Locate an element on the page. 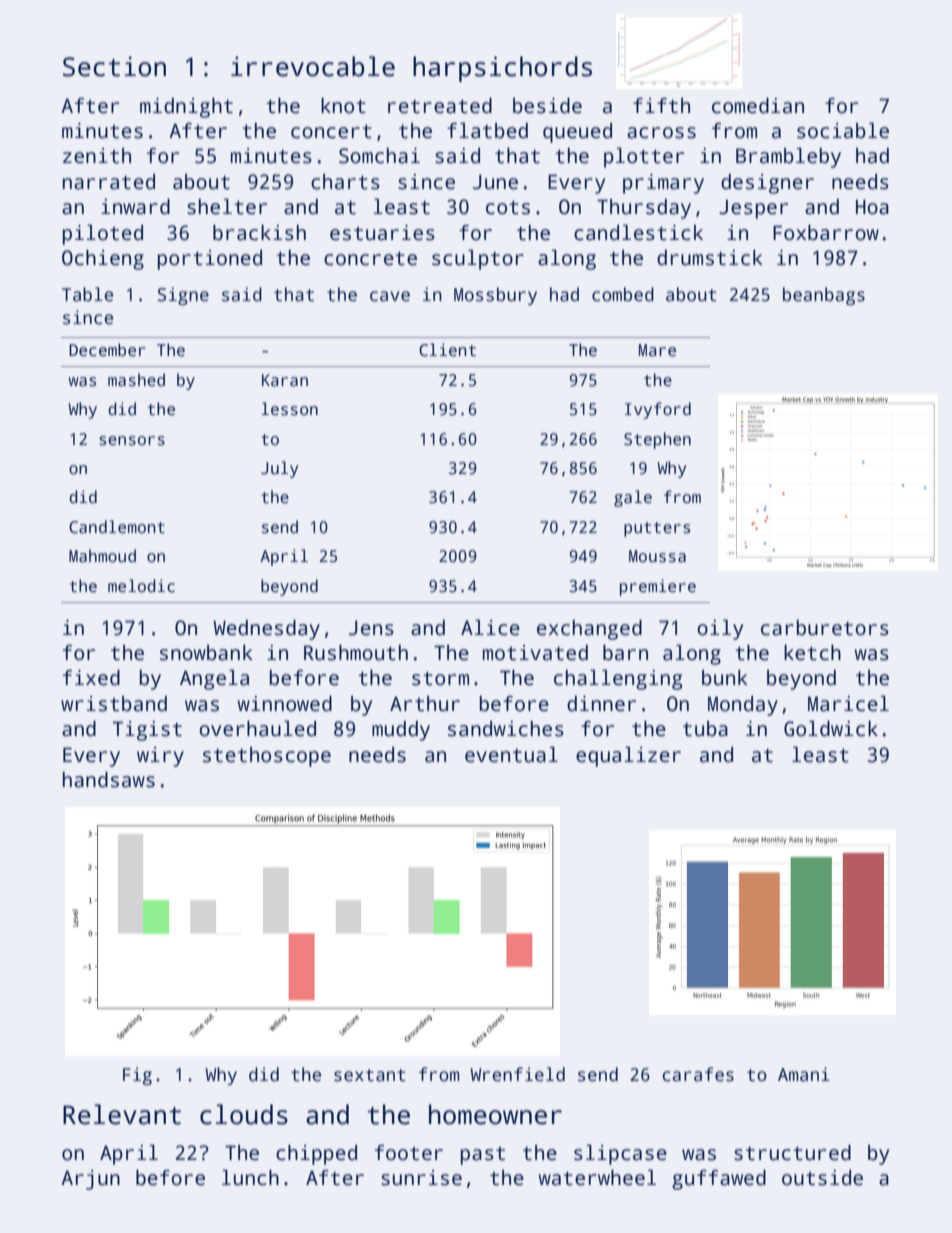 The image size is (952, 1233). Angela is located at coordinates (214, 680).
